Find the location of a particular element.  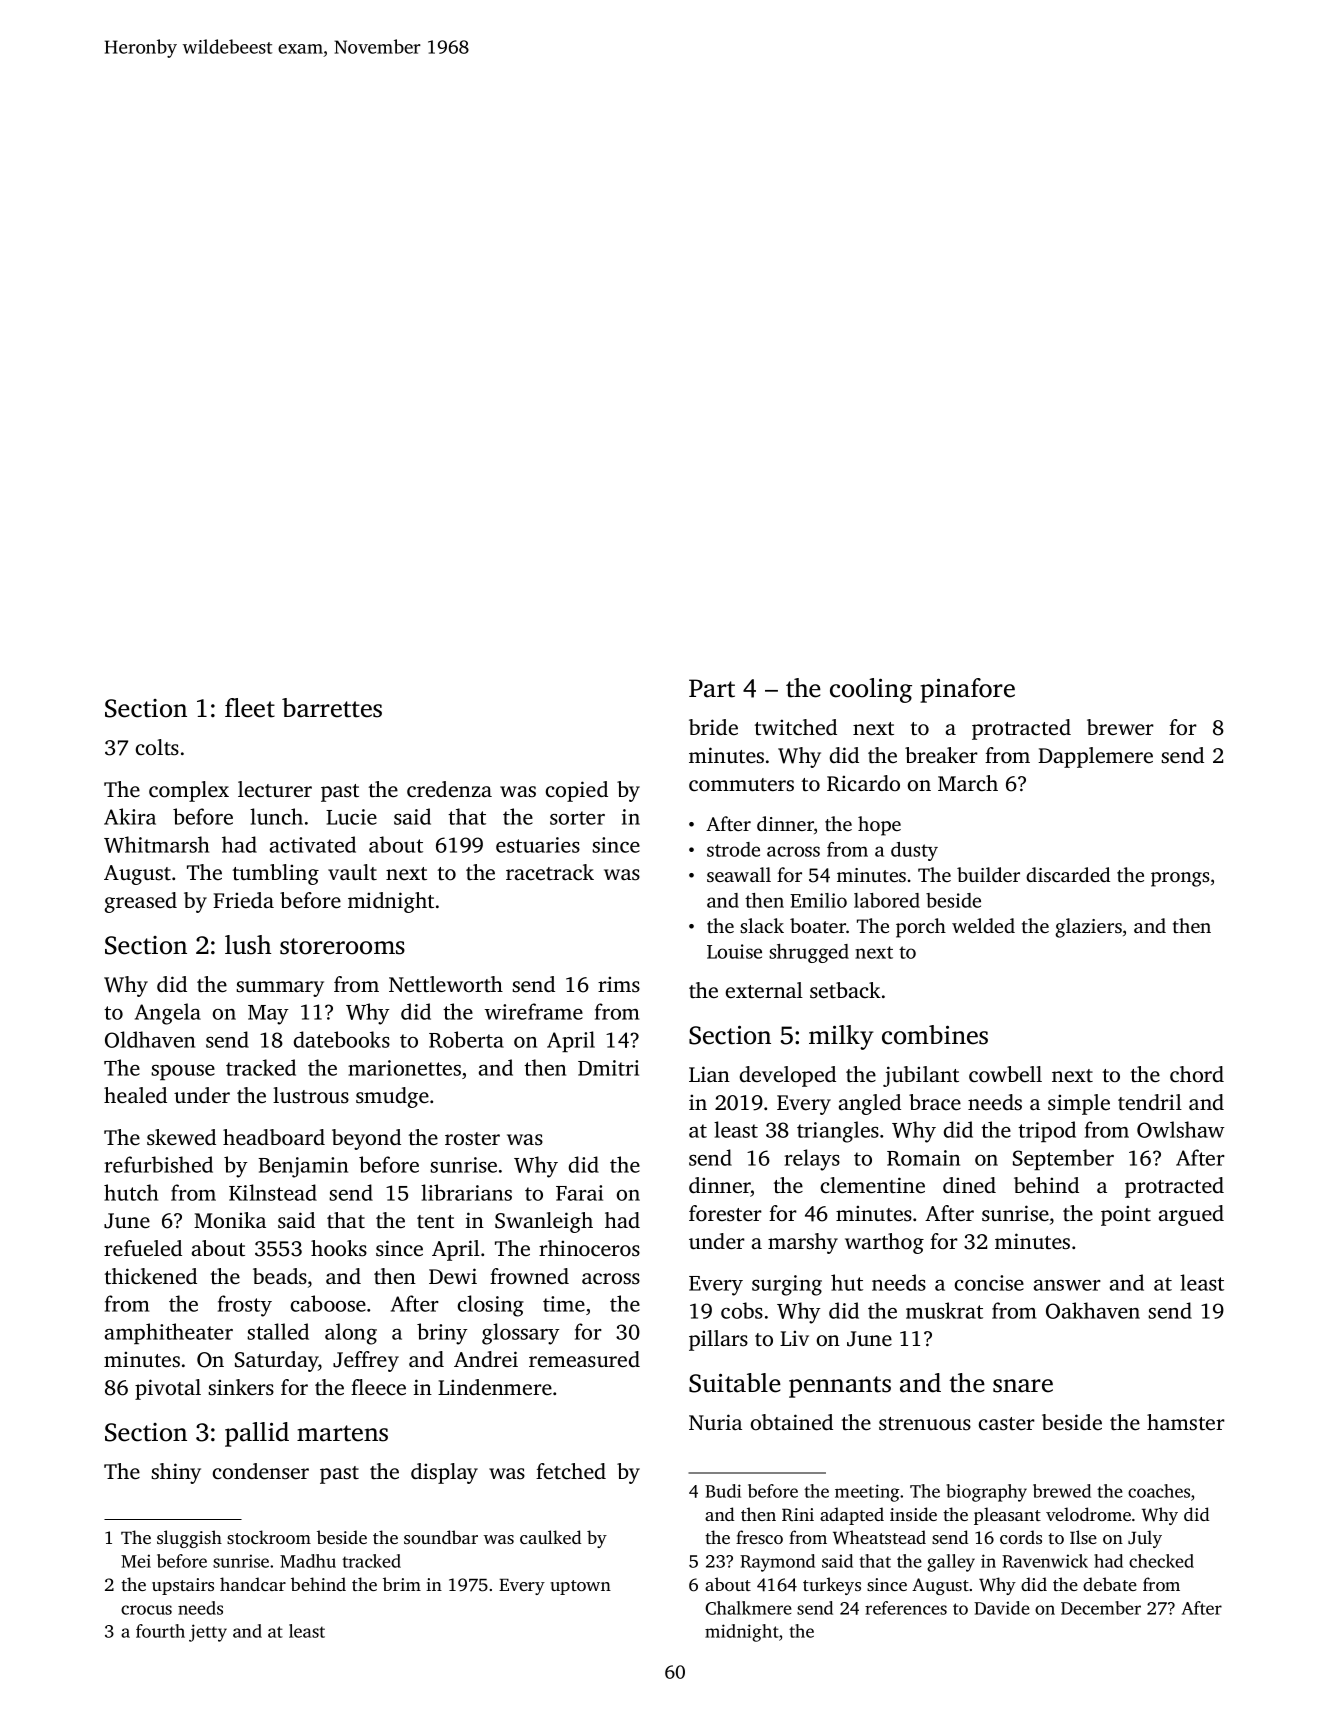

Swanleigh is located at coordinates (544, 1222).
